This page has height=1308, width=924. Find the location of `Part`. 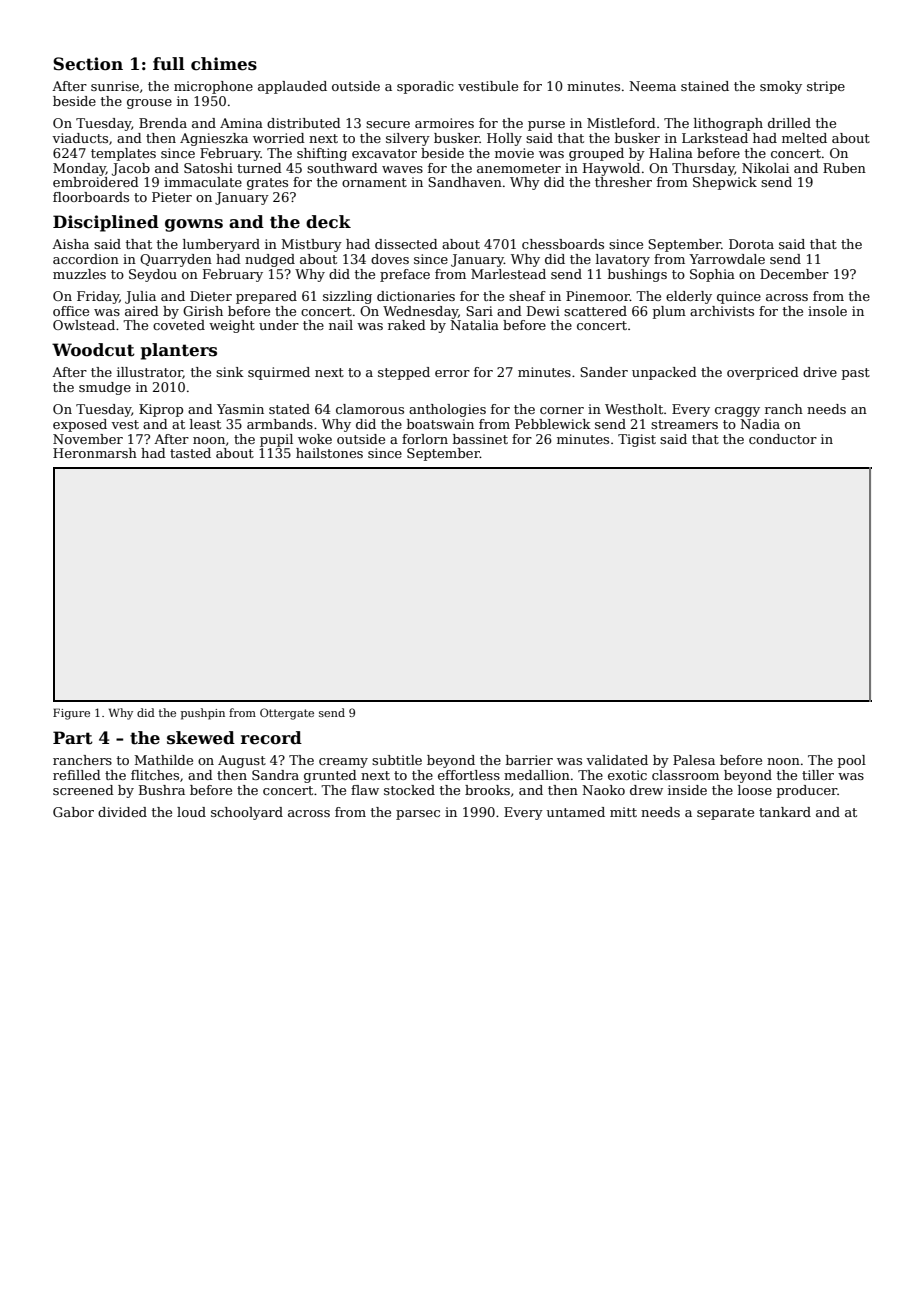

Part is located at coordinates (73, 738).
